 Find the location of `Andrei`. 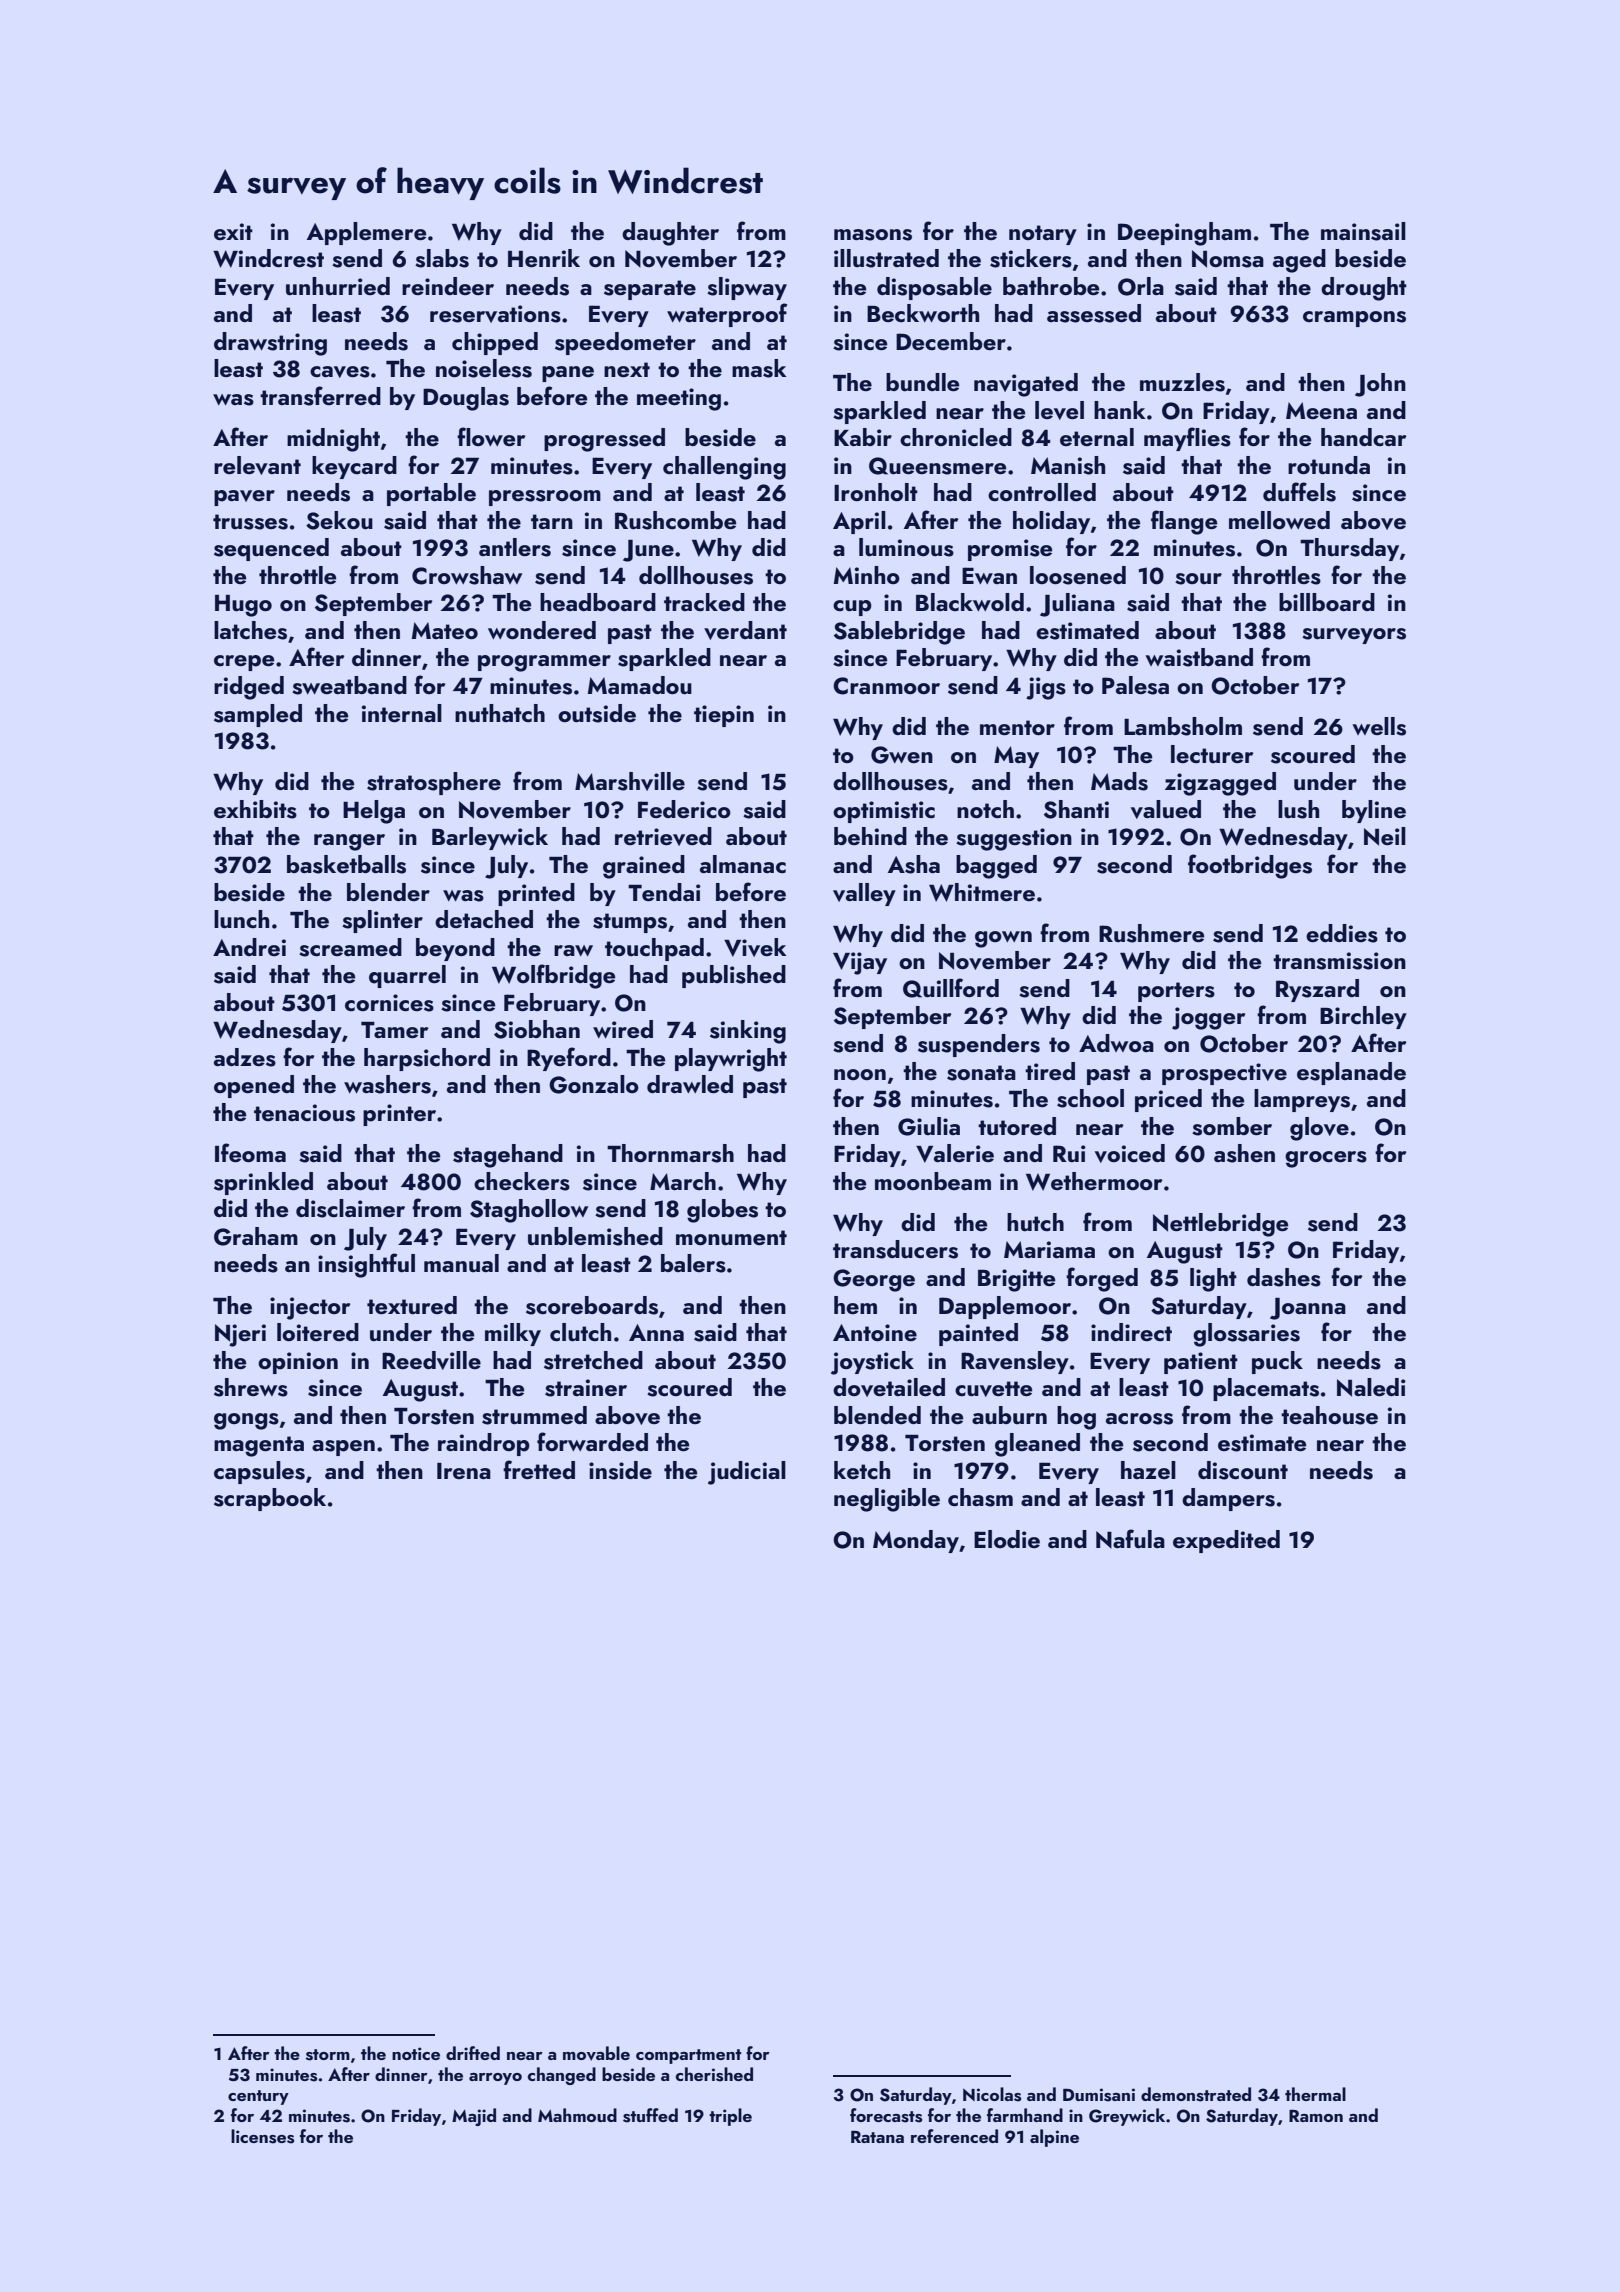

Andrei is located at coordinates (249, 947).
